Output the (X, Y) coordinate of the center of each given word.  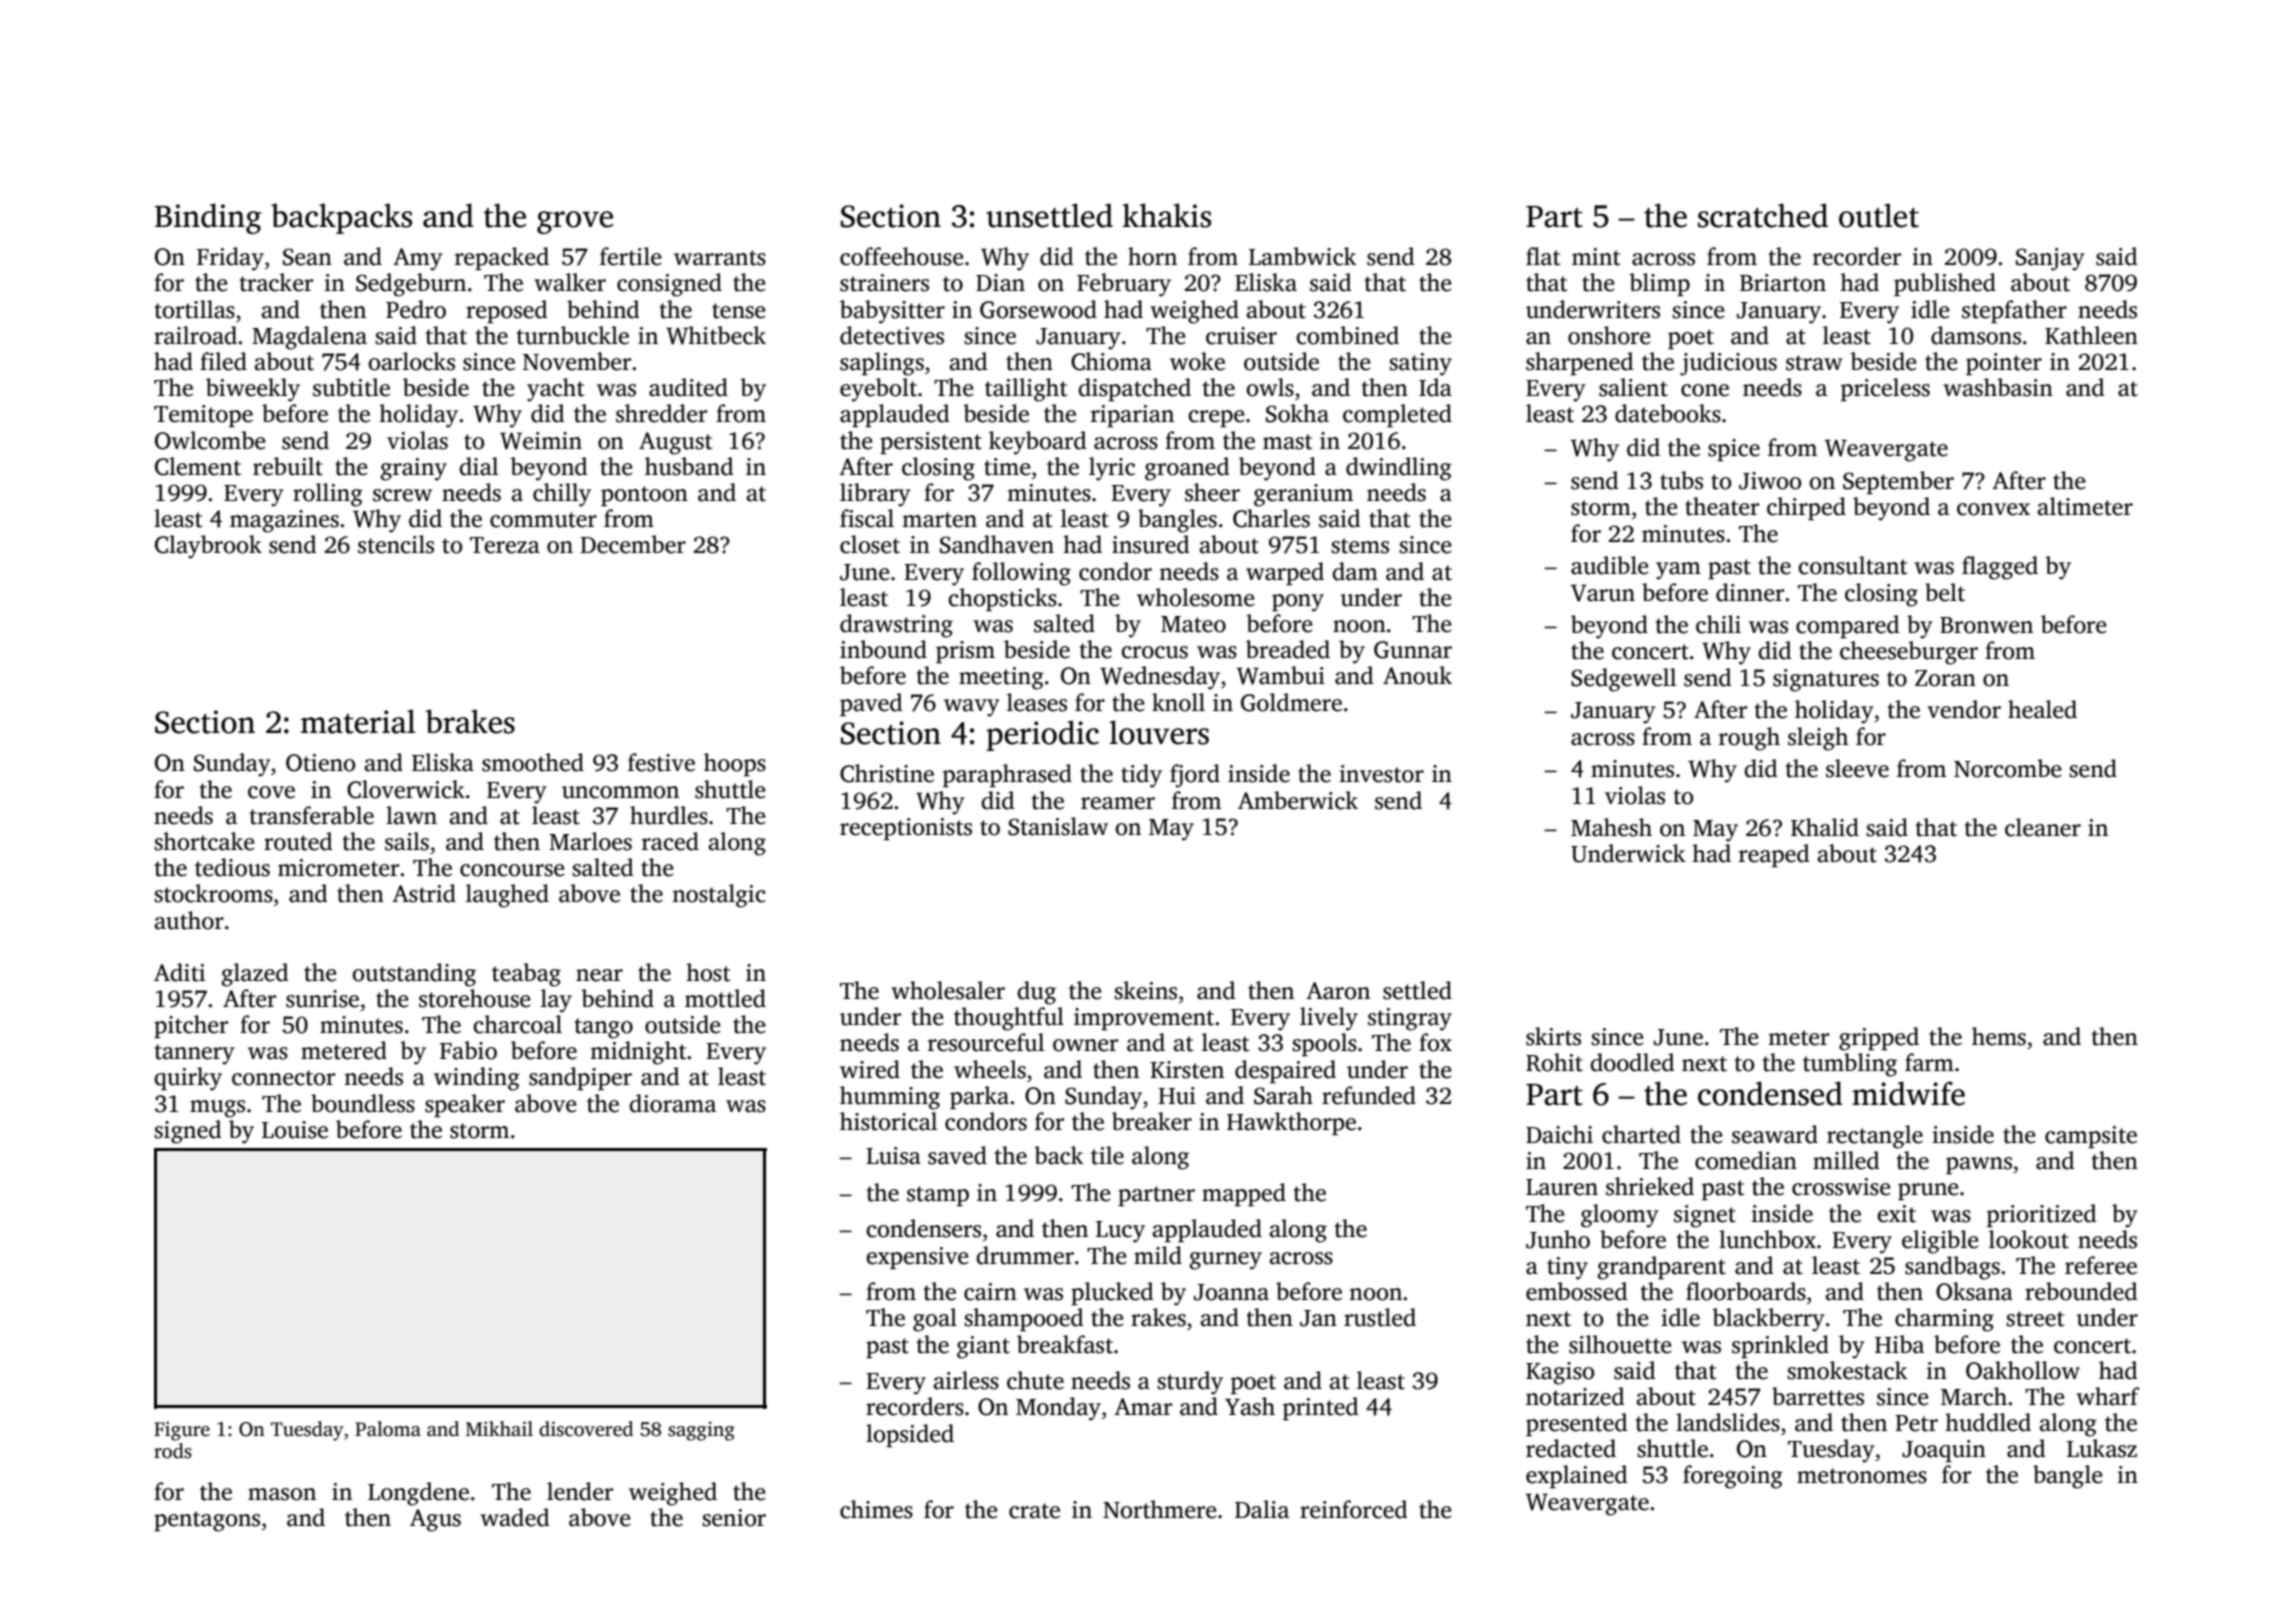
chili (1718, 624)
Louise (295, 1130)
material (358, 721)
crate (1034, 1511)
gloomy (1619, 1216)
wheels (990, 1069)
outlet (1879, 215)
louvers (1159, 732)
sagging (701, 1431)
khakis (1166, 215)
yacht (555, 390)
